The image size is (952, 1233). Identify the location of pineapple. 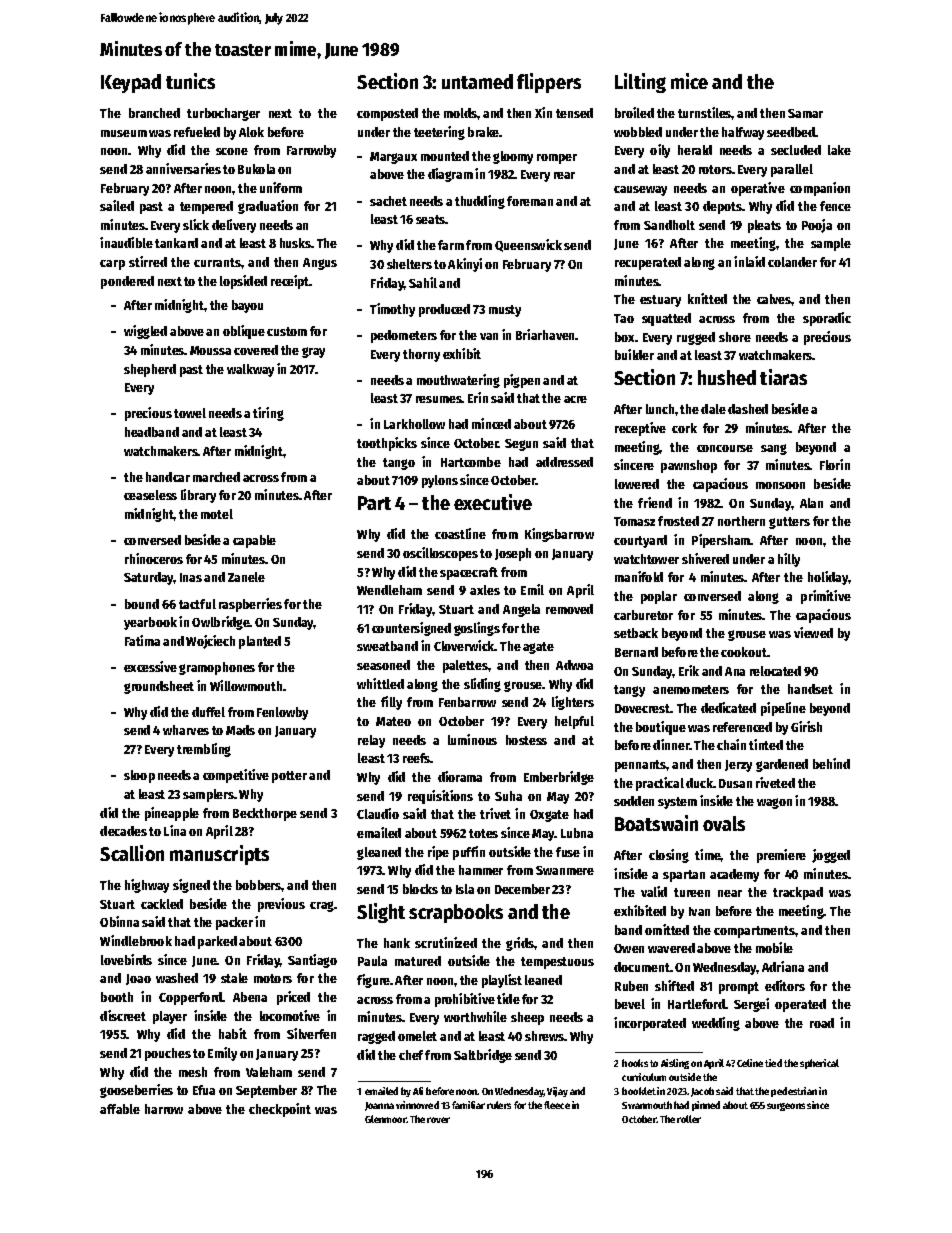
(172, 814).
